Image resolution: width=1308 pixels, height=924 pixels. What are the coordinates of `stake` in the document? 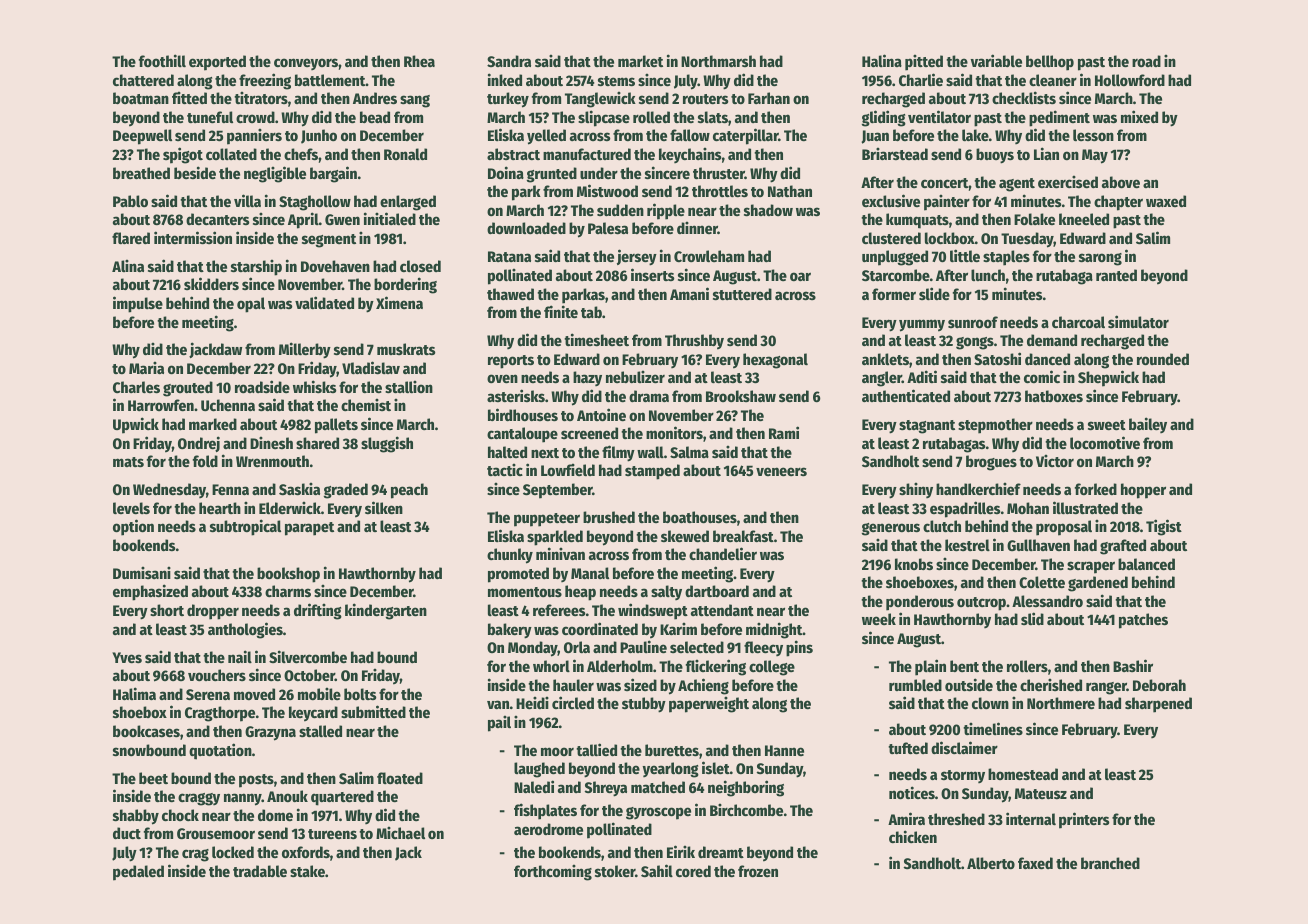 It's located at (307, 871).
